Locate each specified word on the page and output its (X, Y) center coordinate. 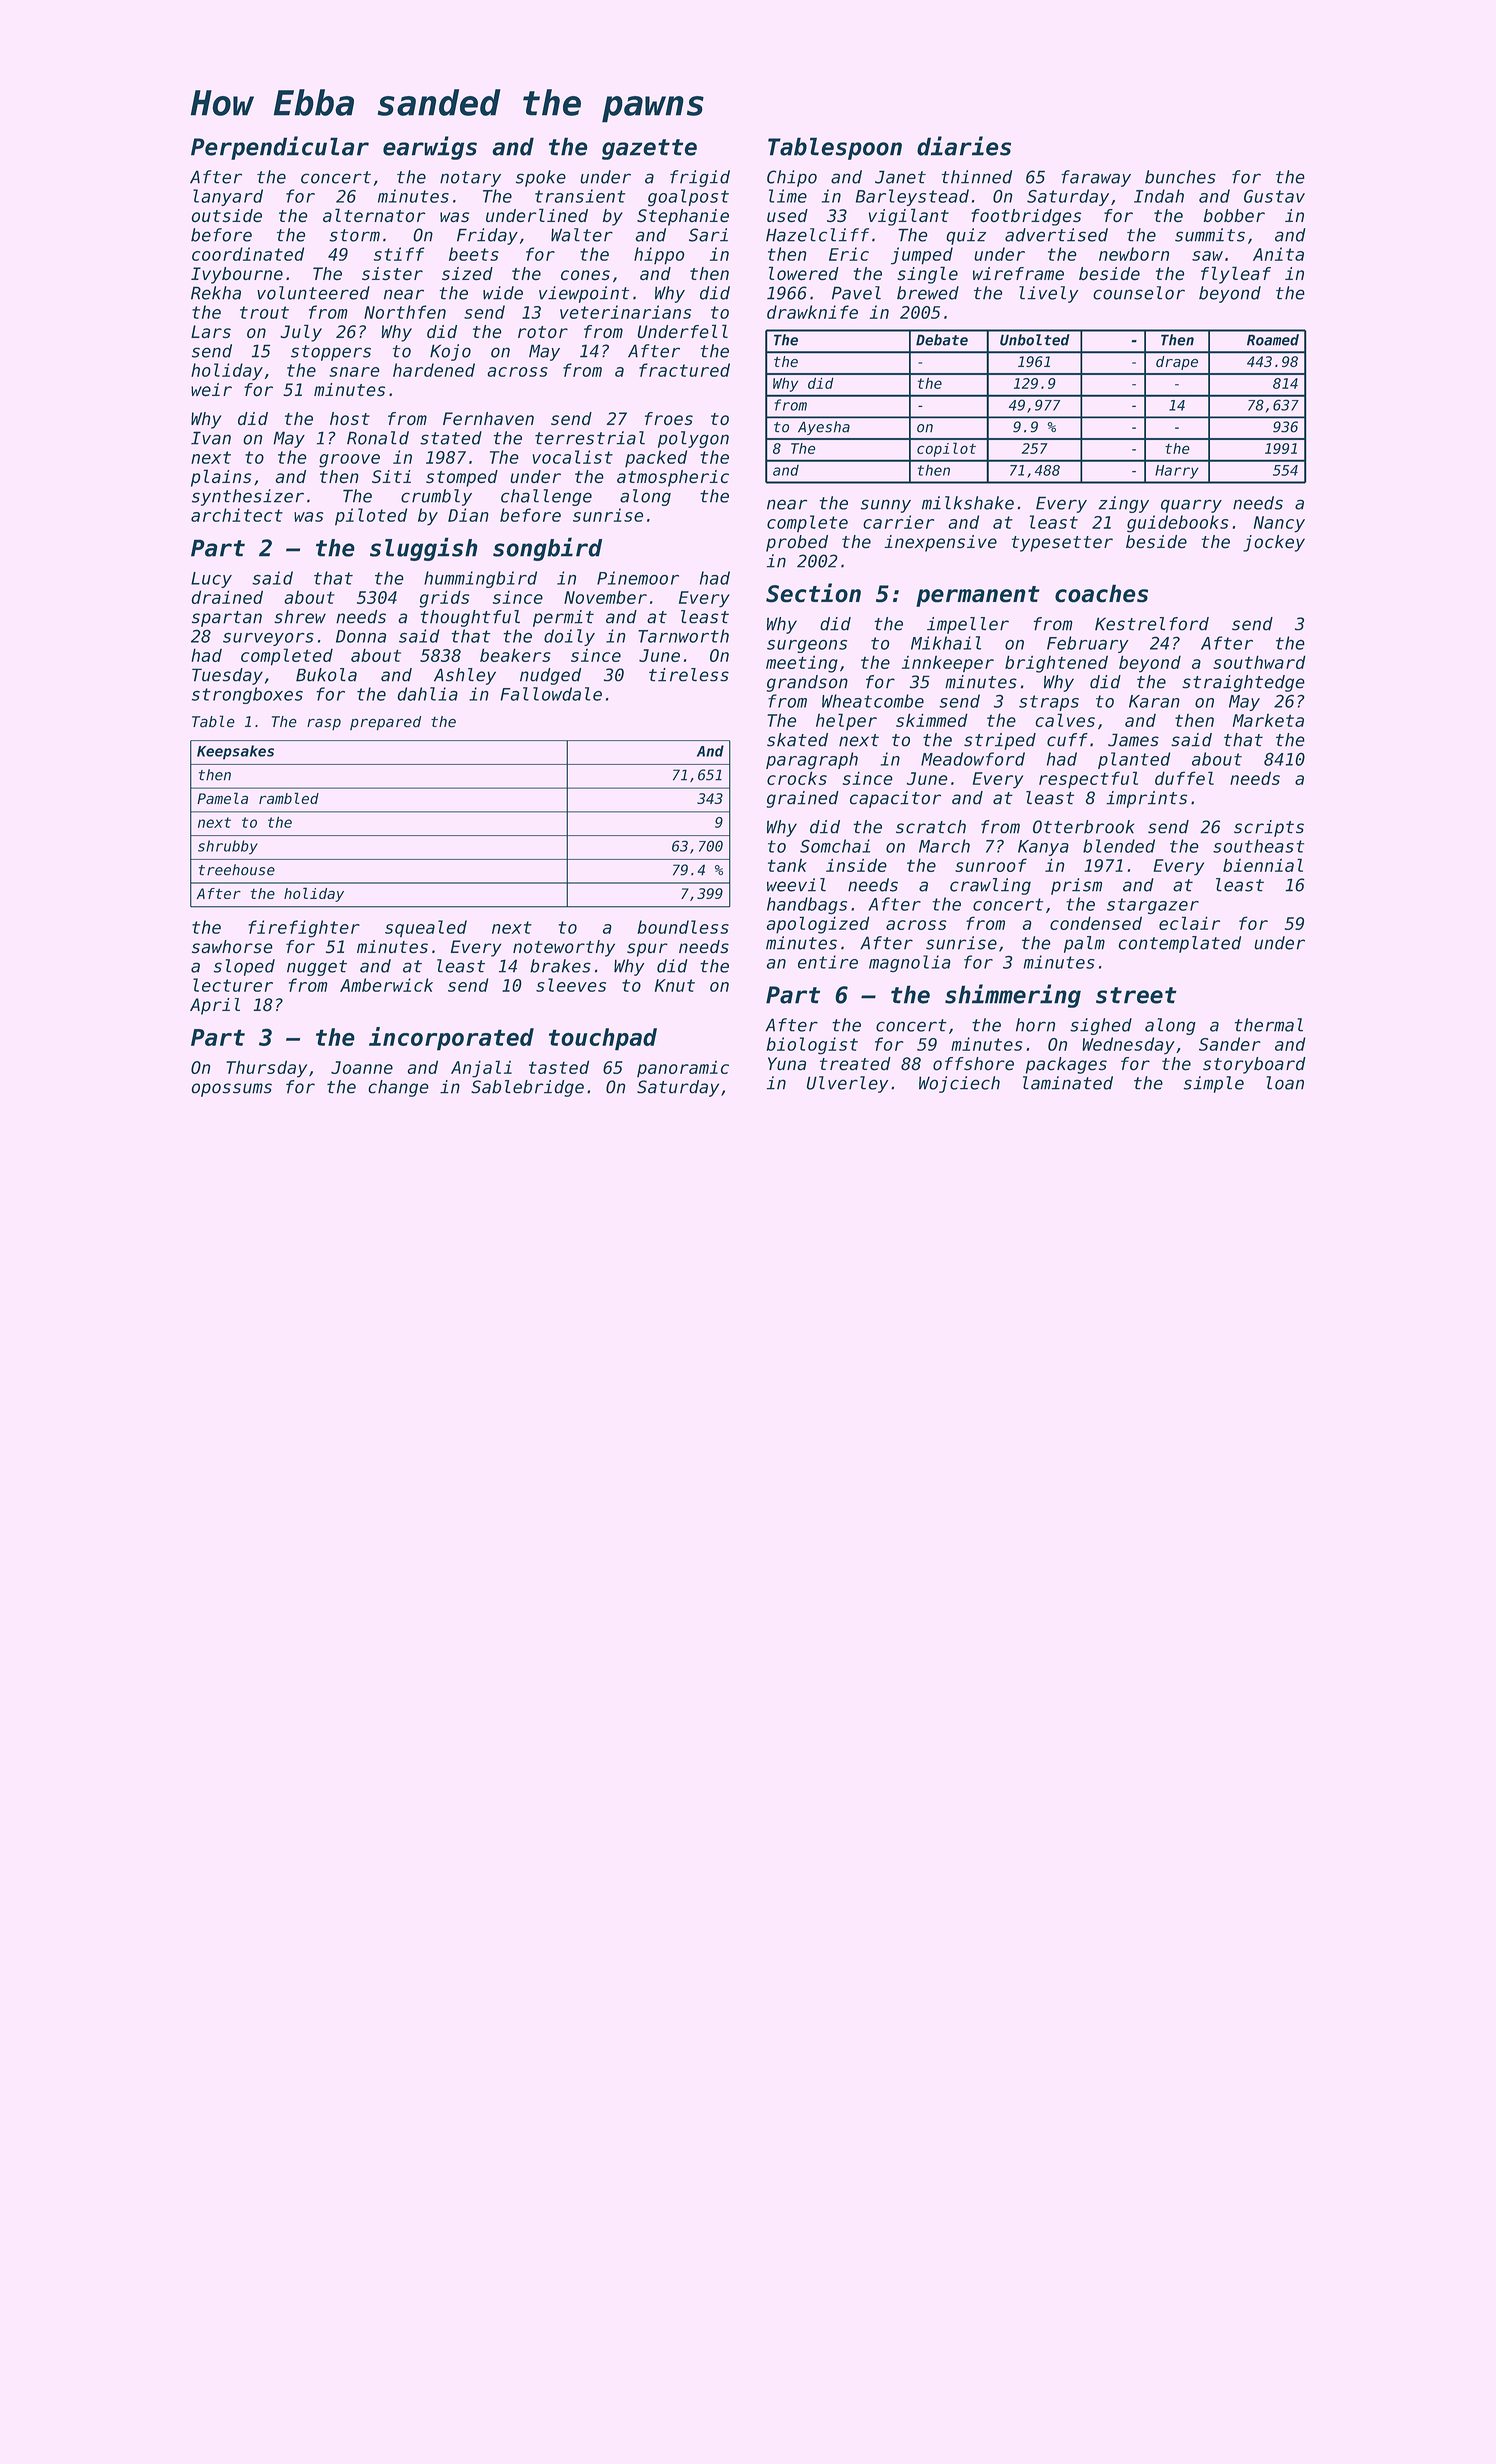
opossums (232, 1090)
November (605, 597)
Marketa (1268, 720)
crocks (797, 778)
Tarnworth (683, 636)
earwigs (430, 148)
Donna (361, 636)
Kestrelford (1152, 624)
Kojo (450, 352)
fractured (684, 370)
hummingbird (480, 579)
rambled (289, 798)
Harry (1177, 472)
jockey (1274, 543)
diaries (964, 146)
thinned (977, 177)
